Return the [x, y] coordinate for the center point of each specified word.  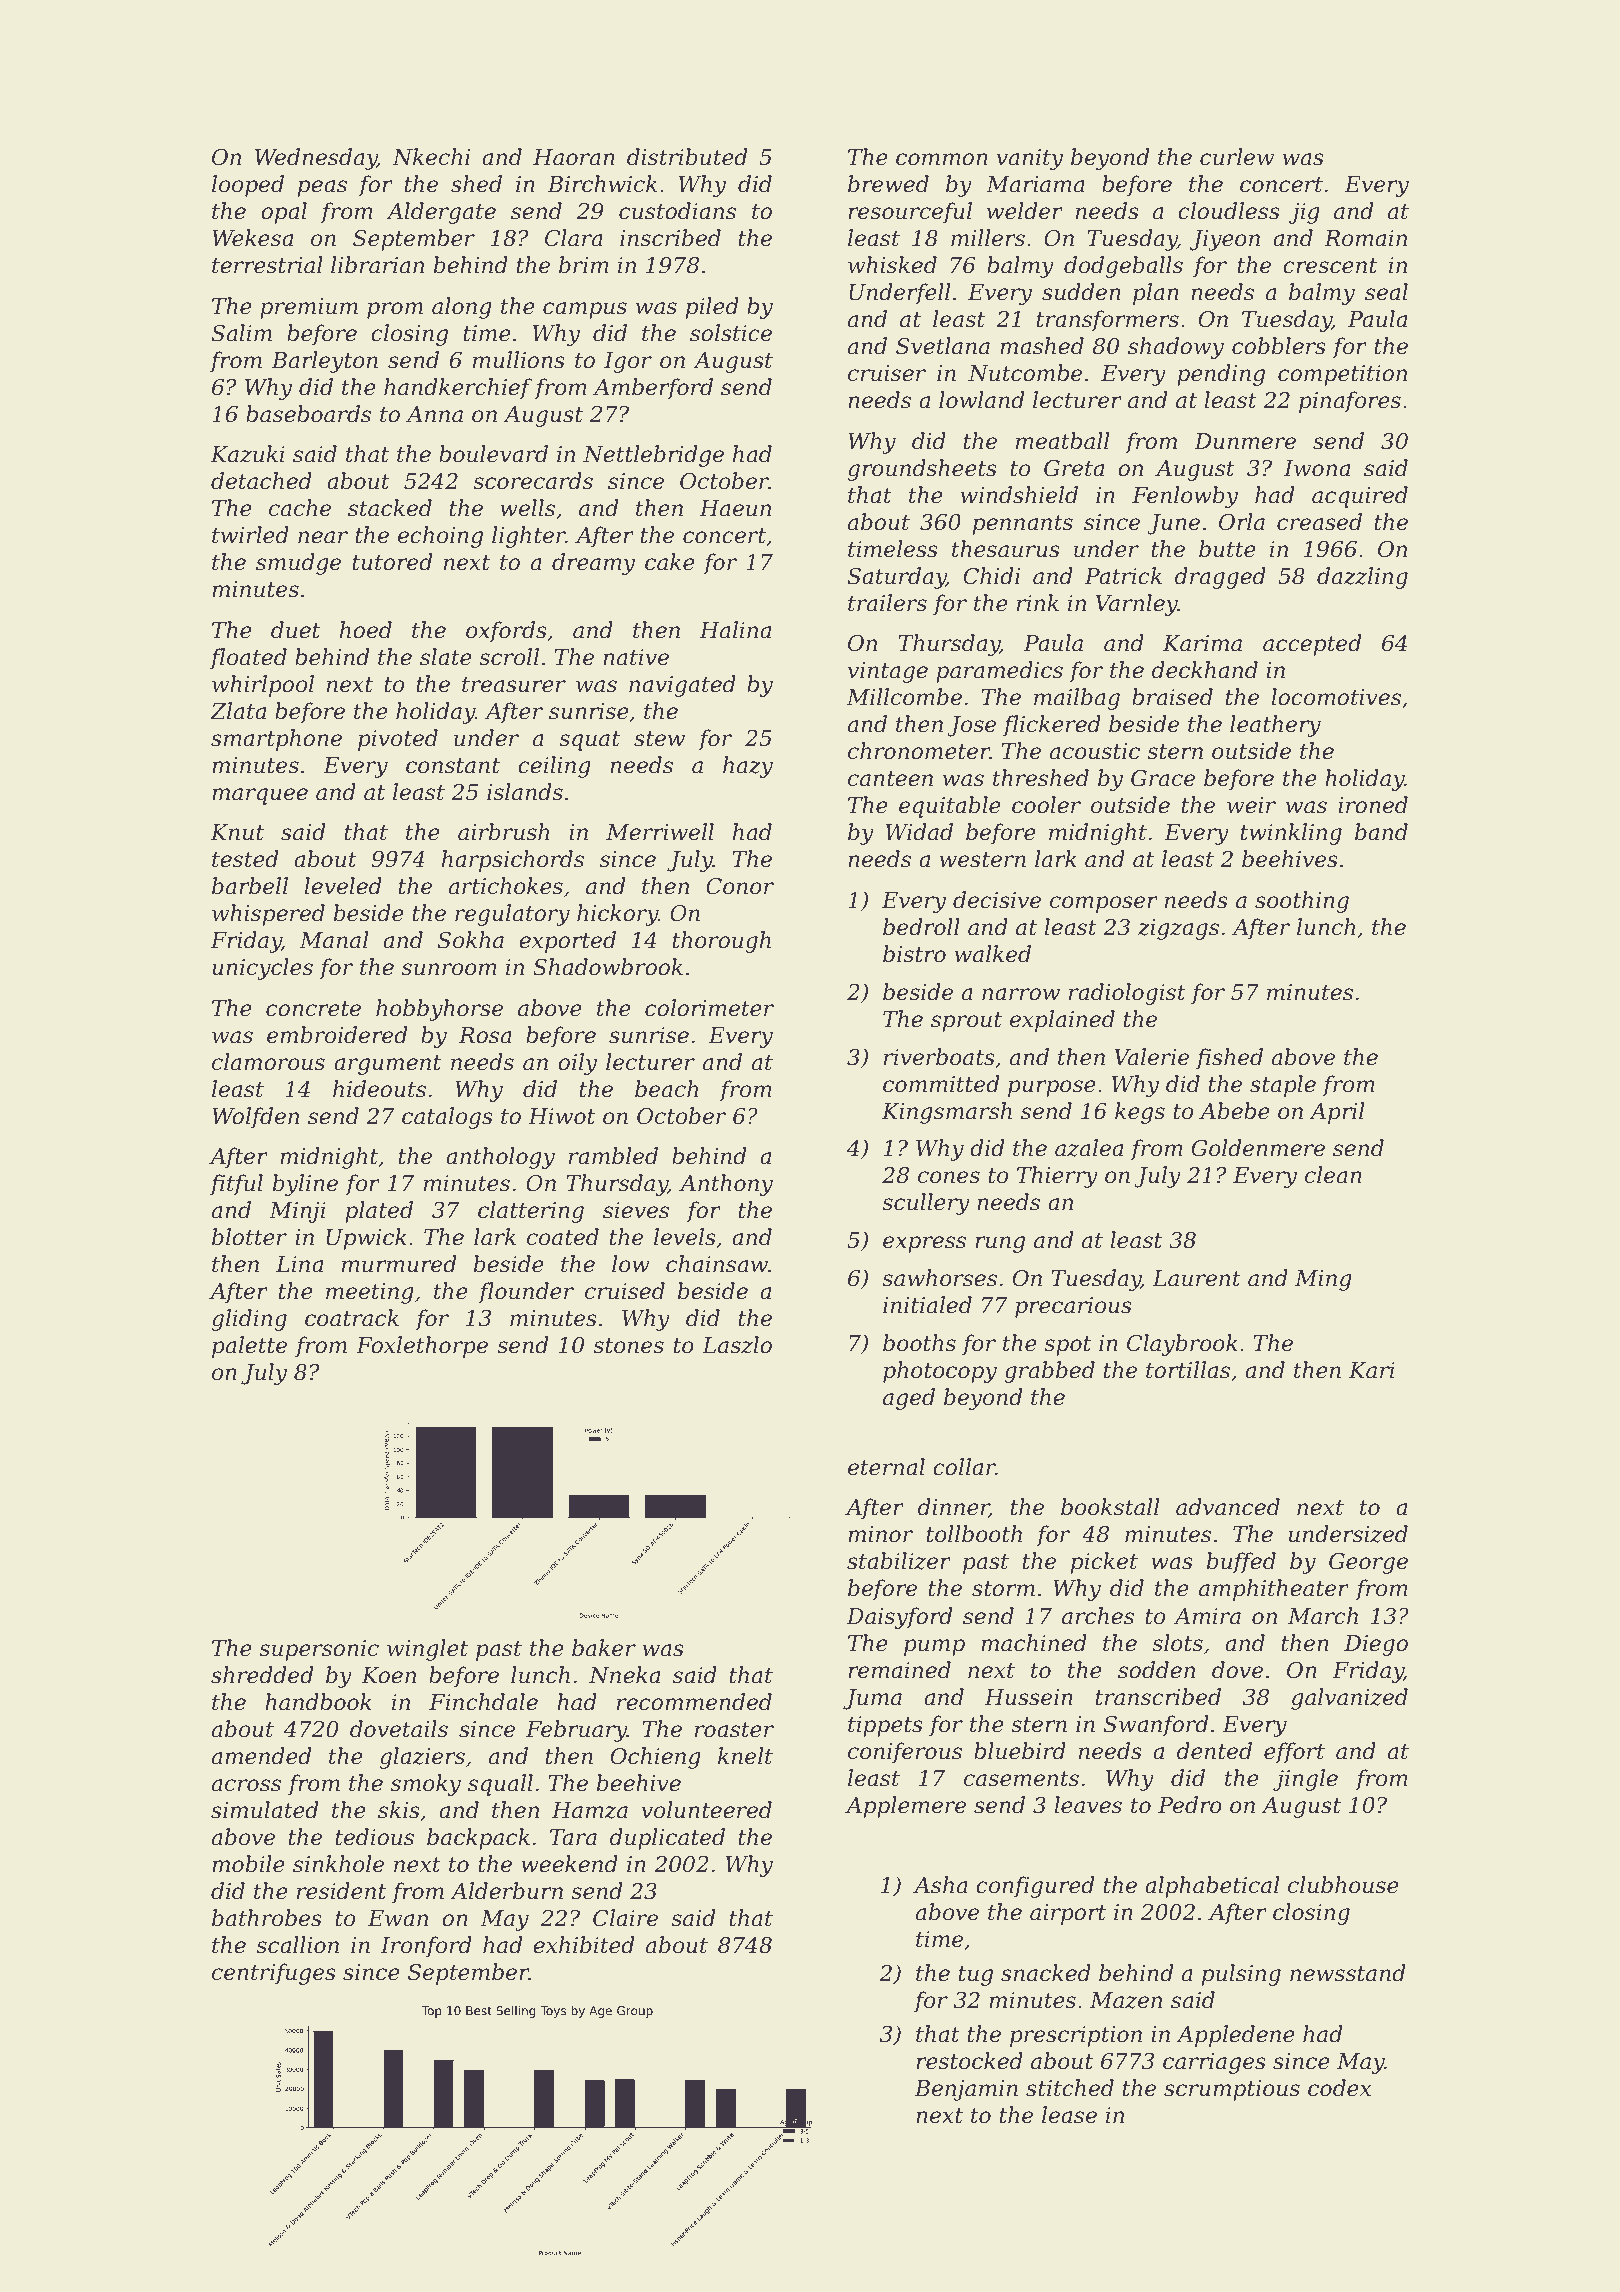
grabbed [1049, 1372]
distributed [687, 157]
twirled [250, 535]
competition [1342, 375]
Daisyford [899, 1618]
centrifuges [274, 1974]
